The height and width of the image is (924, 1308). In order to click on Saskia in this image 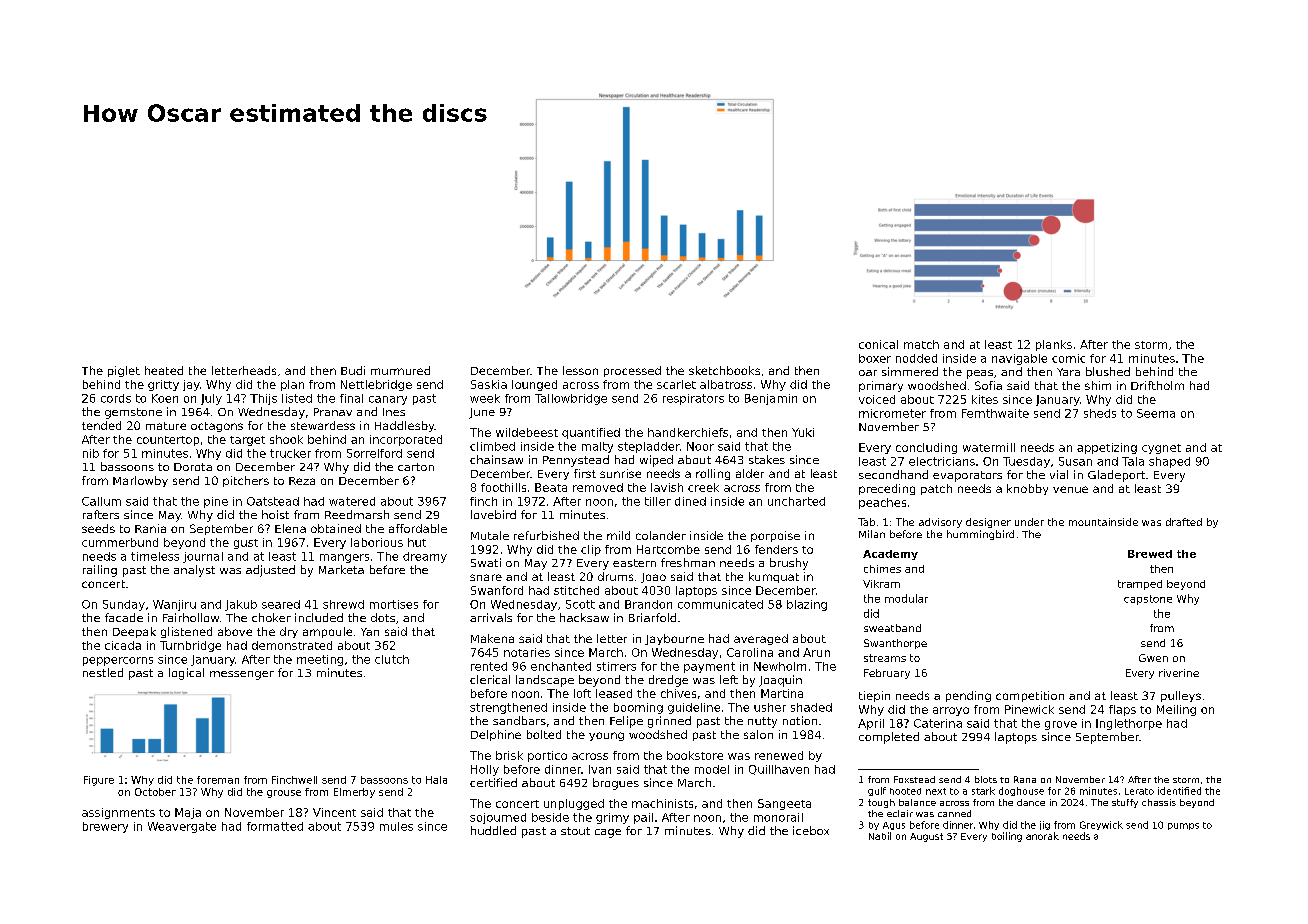, I will do `click(489, 384)`.
